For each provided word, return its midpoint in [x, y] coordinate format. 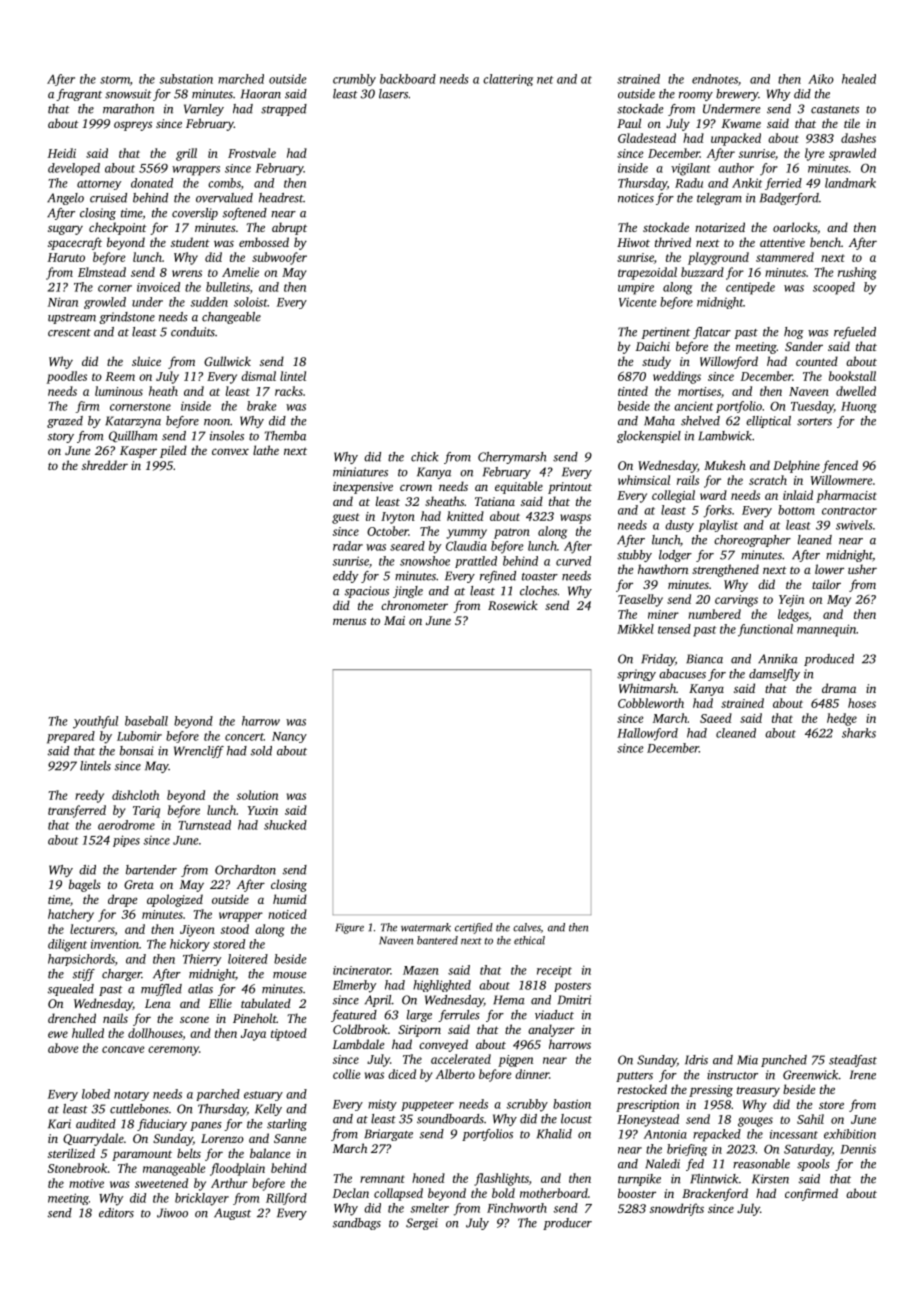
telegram [719, 199]
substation [186, 79]
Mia [747, 1060]
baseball [146, 721]
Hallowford [647, 734]
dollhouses [155, 1033]
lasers [393, 94]
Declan [351, 1193]
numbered [714, 614]
